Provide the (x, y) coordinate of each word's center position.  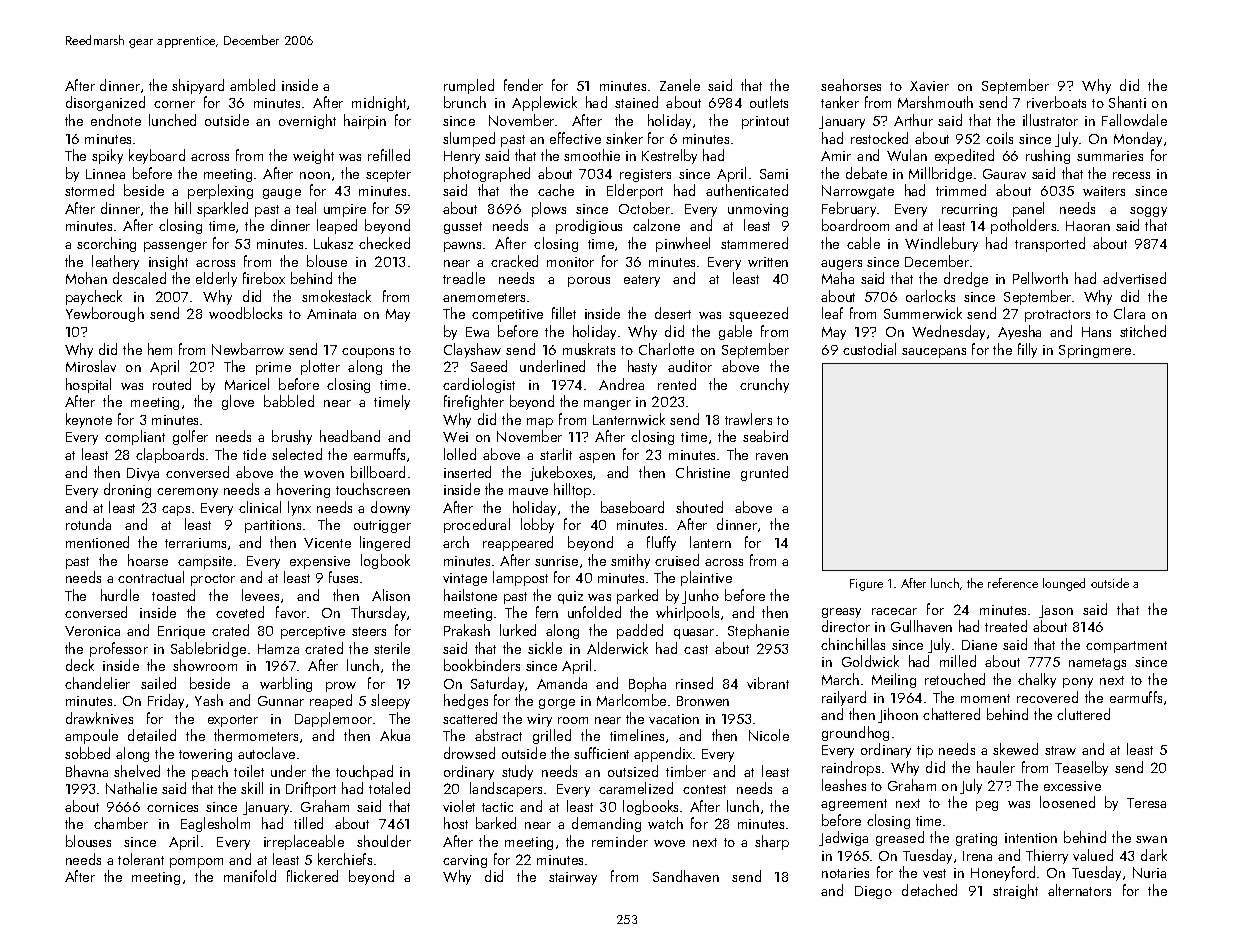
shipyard (198, 86)
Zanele (680, 85)
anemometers (484, 297)
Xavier (929, 86)
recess (1131, 175)
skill (252, 788)
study (517, 772)
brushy (292, 437)
